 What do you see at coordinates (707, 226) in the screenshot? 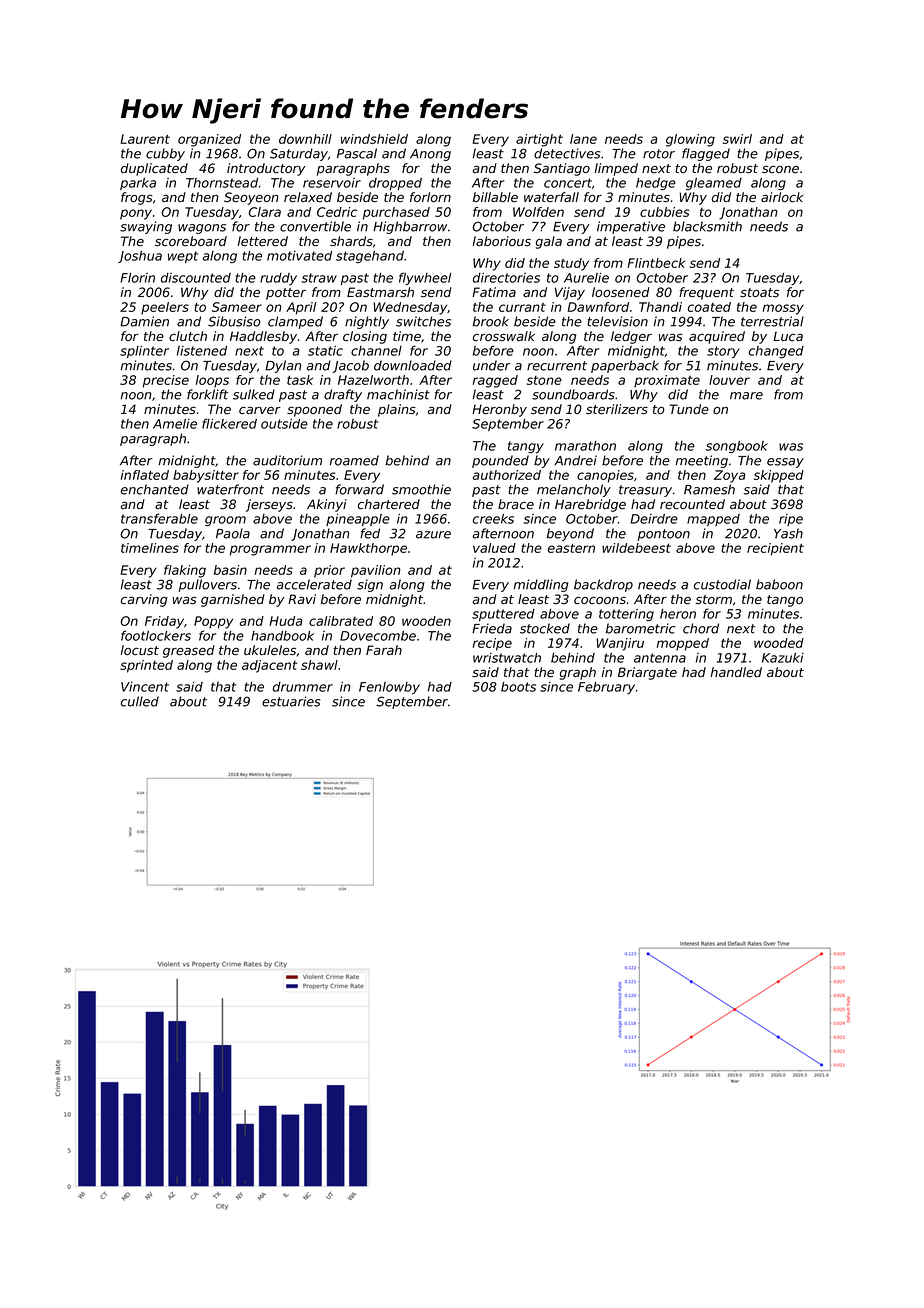
I see `blacksmith` at bounding box center [707, 226].
